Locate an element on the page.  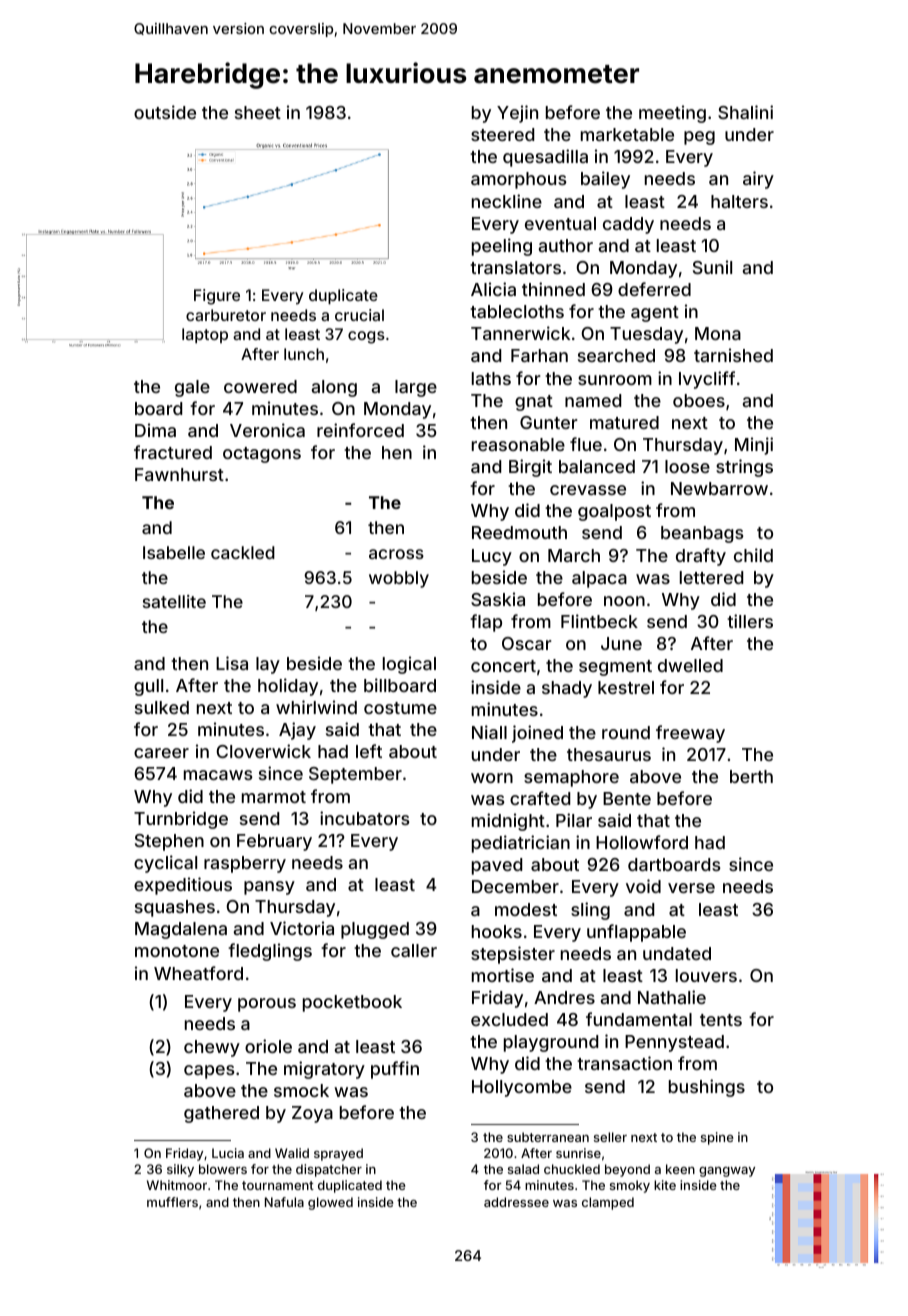
searched is located at coordinates (616, 355).
